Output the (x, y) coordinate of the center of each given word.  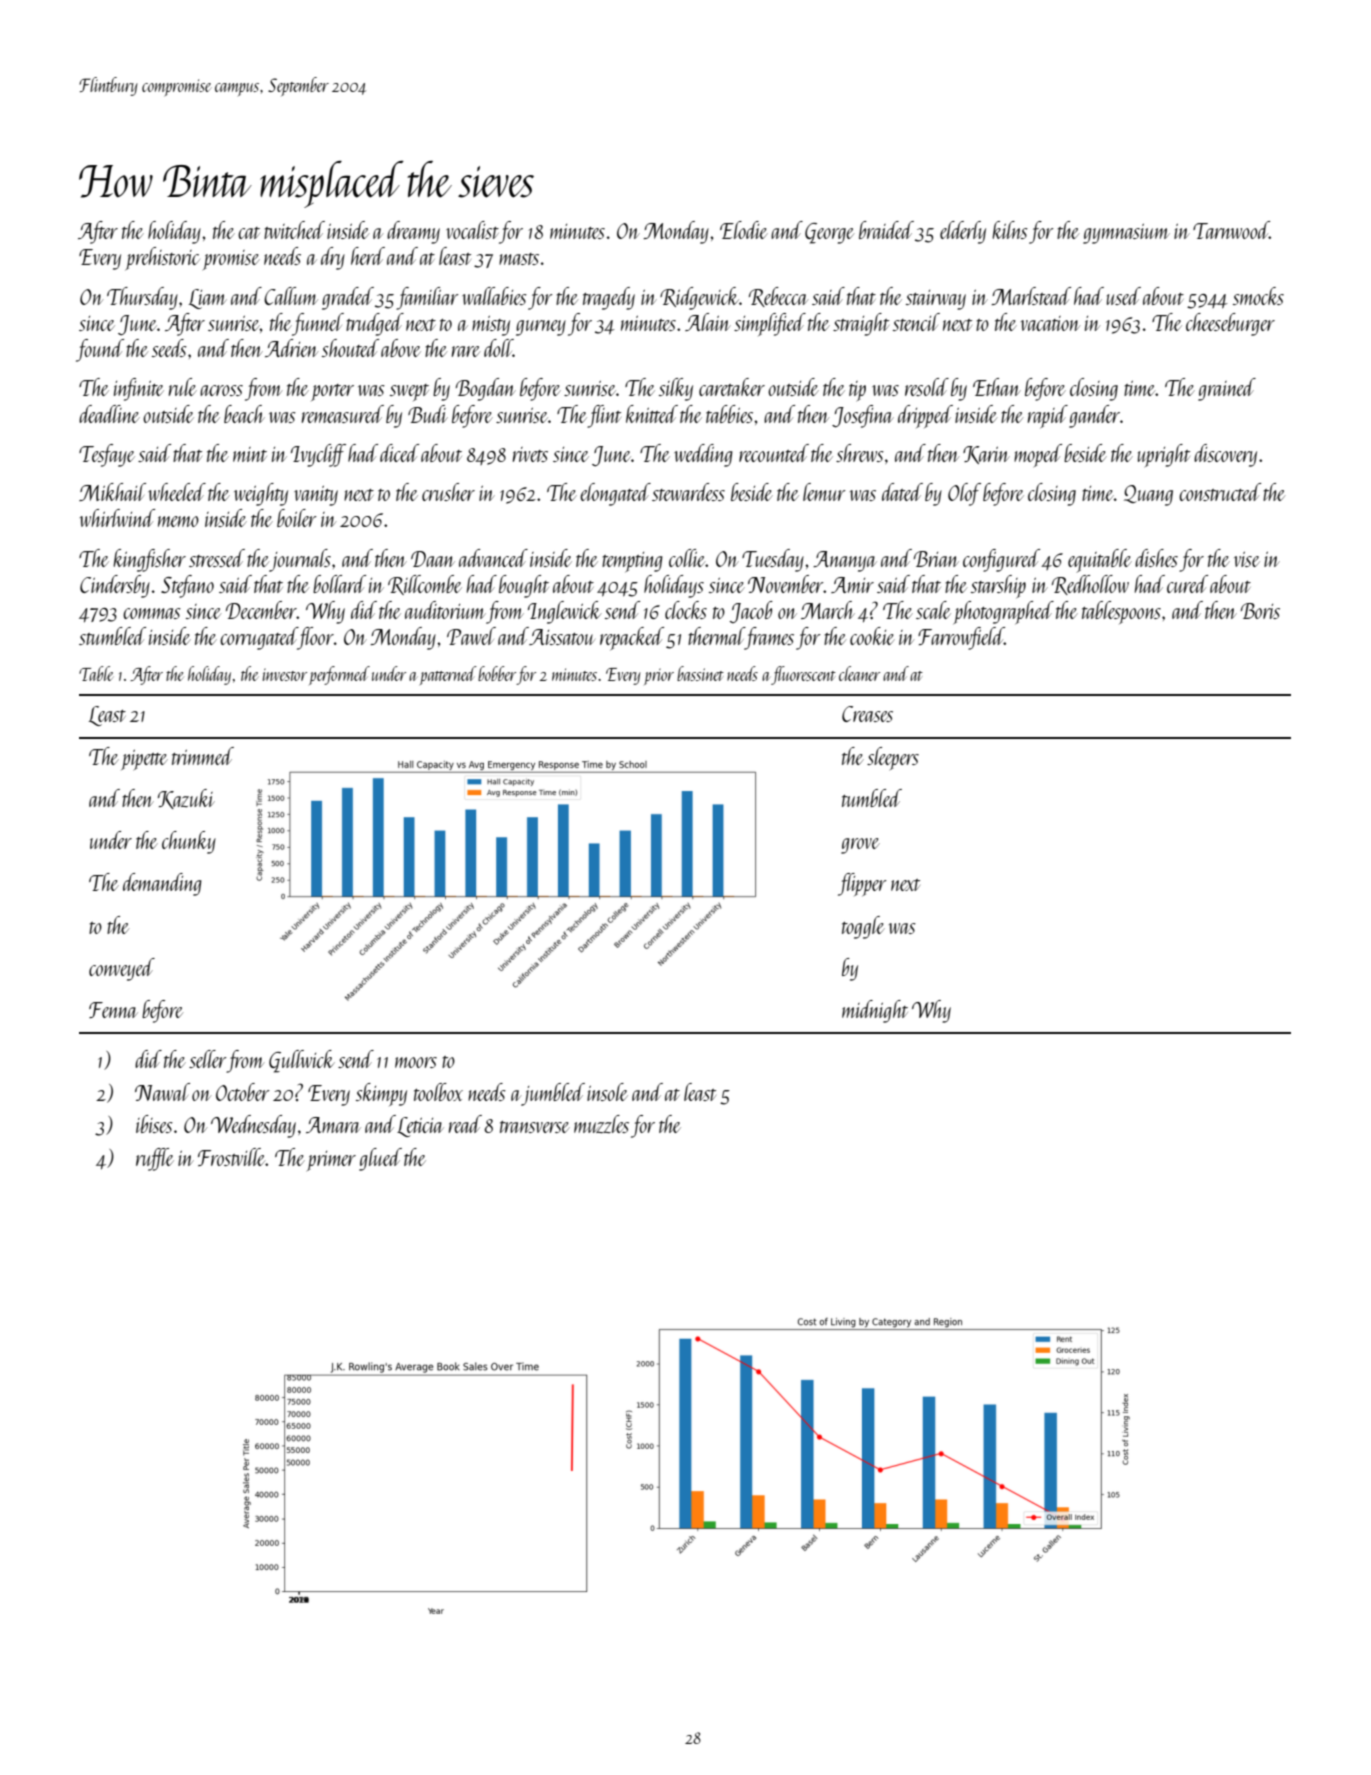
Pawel (471, 636)
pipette (144, 760)
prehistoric (163, 258)
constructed (1220, 492)
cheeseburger (1230, 324)
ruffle (155, 1159)
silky (676, 389)
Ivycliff (318, 455)
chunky (189, 842)
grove (860, 846)
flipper (862, 884)
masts (519, 259)
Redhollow (1090, 585)
